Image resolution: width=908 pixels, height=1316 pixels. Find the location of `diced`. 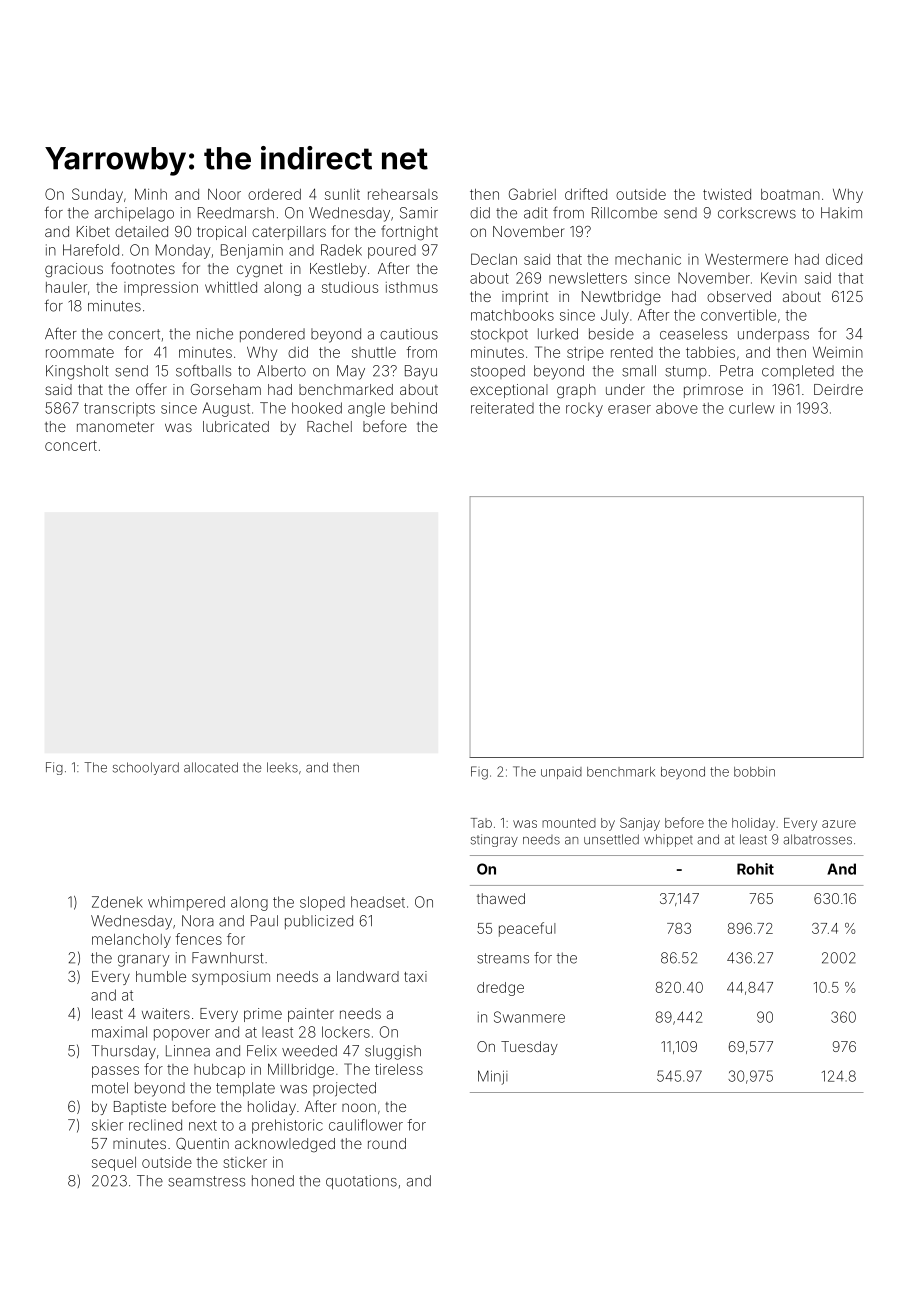

diced is located at coordinates (844, 259).
